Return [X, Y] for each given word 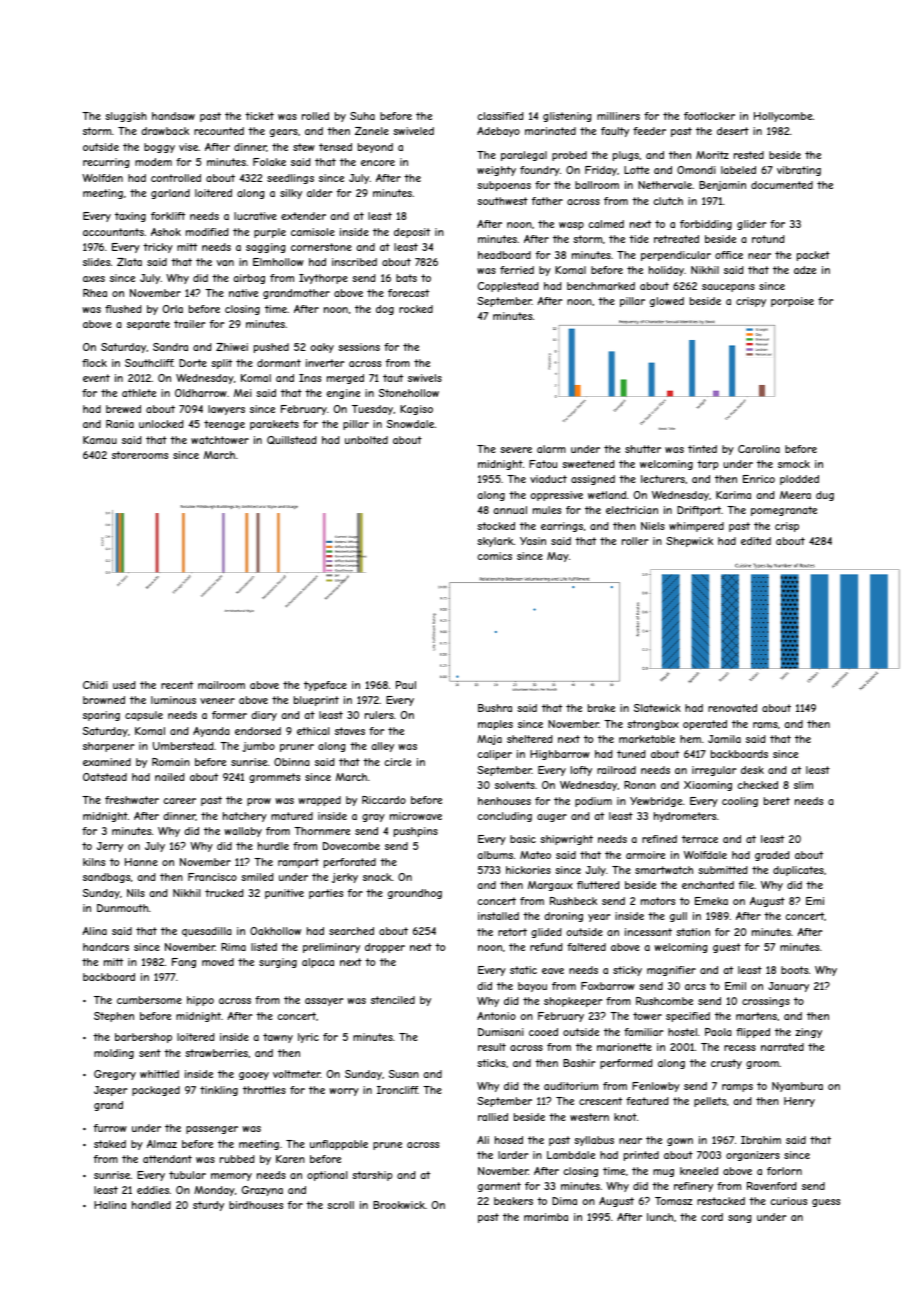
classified [500, 116]
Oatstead [105, 777]
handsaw [173, 116]
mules [547, 510]
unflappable [339, 1145]
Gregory [115, 1075]
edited [756, 541]
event [96, 378]
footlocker [709, 116]
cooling [740, 802]
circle [397, 762]
